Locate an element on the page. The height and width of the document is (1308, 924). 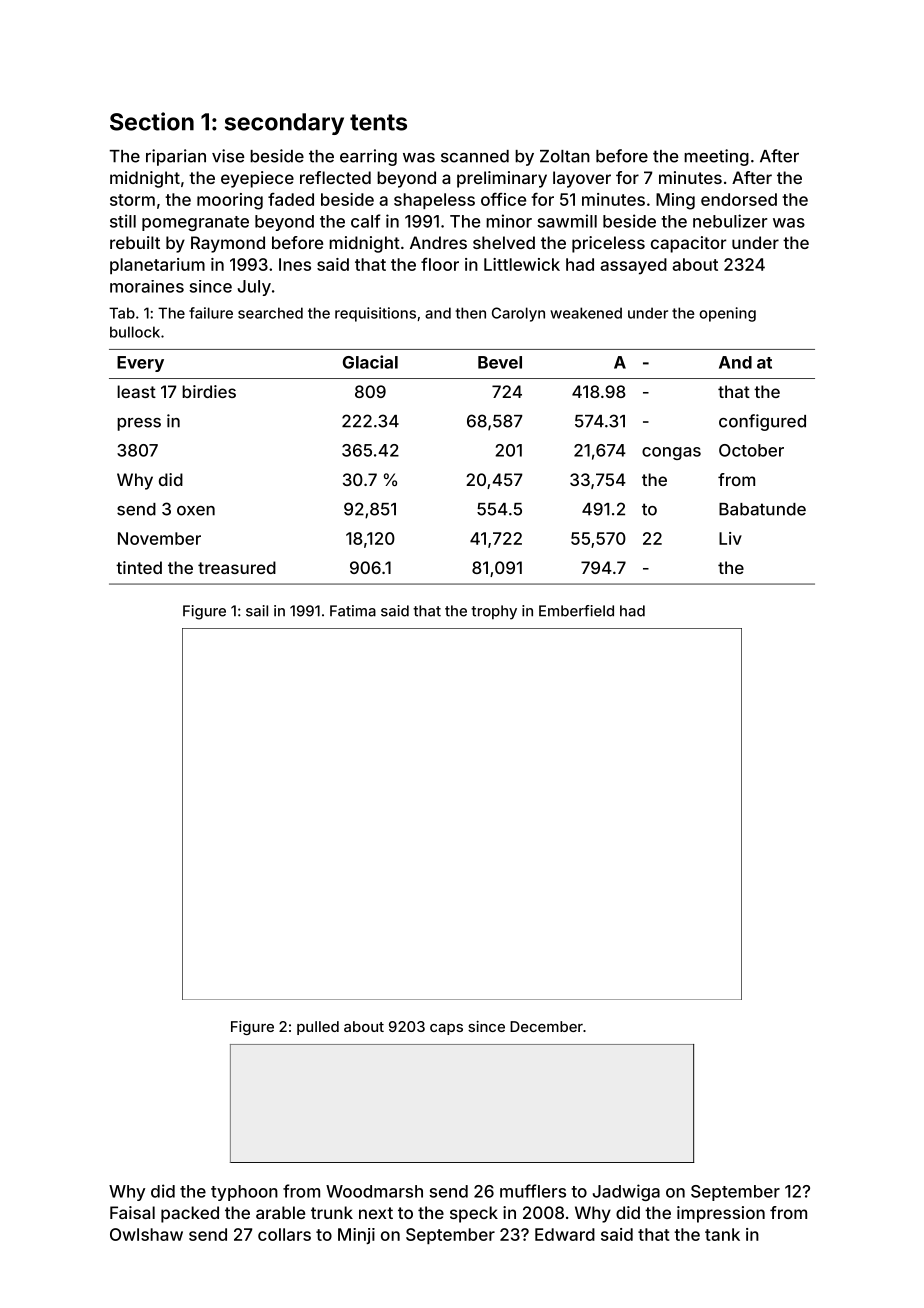
congas is located at coordinates (671, 453).
